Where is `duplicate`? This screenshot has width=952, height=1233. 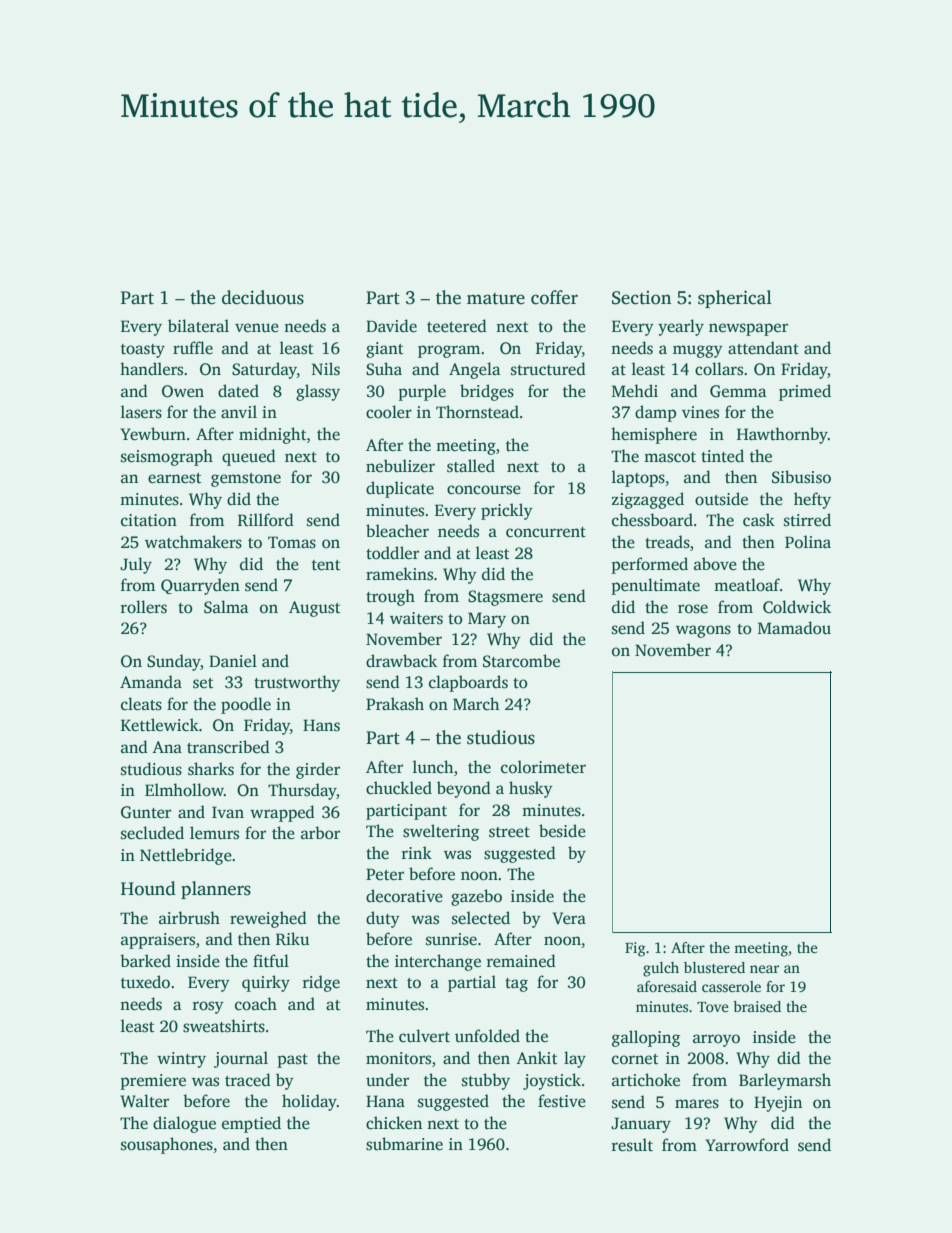 duplicate is located at coordinates (400, 489).
